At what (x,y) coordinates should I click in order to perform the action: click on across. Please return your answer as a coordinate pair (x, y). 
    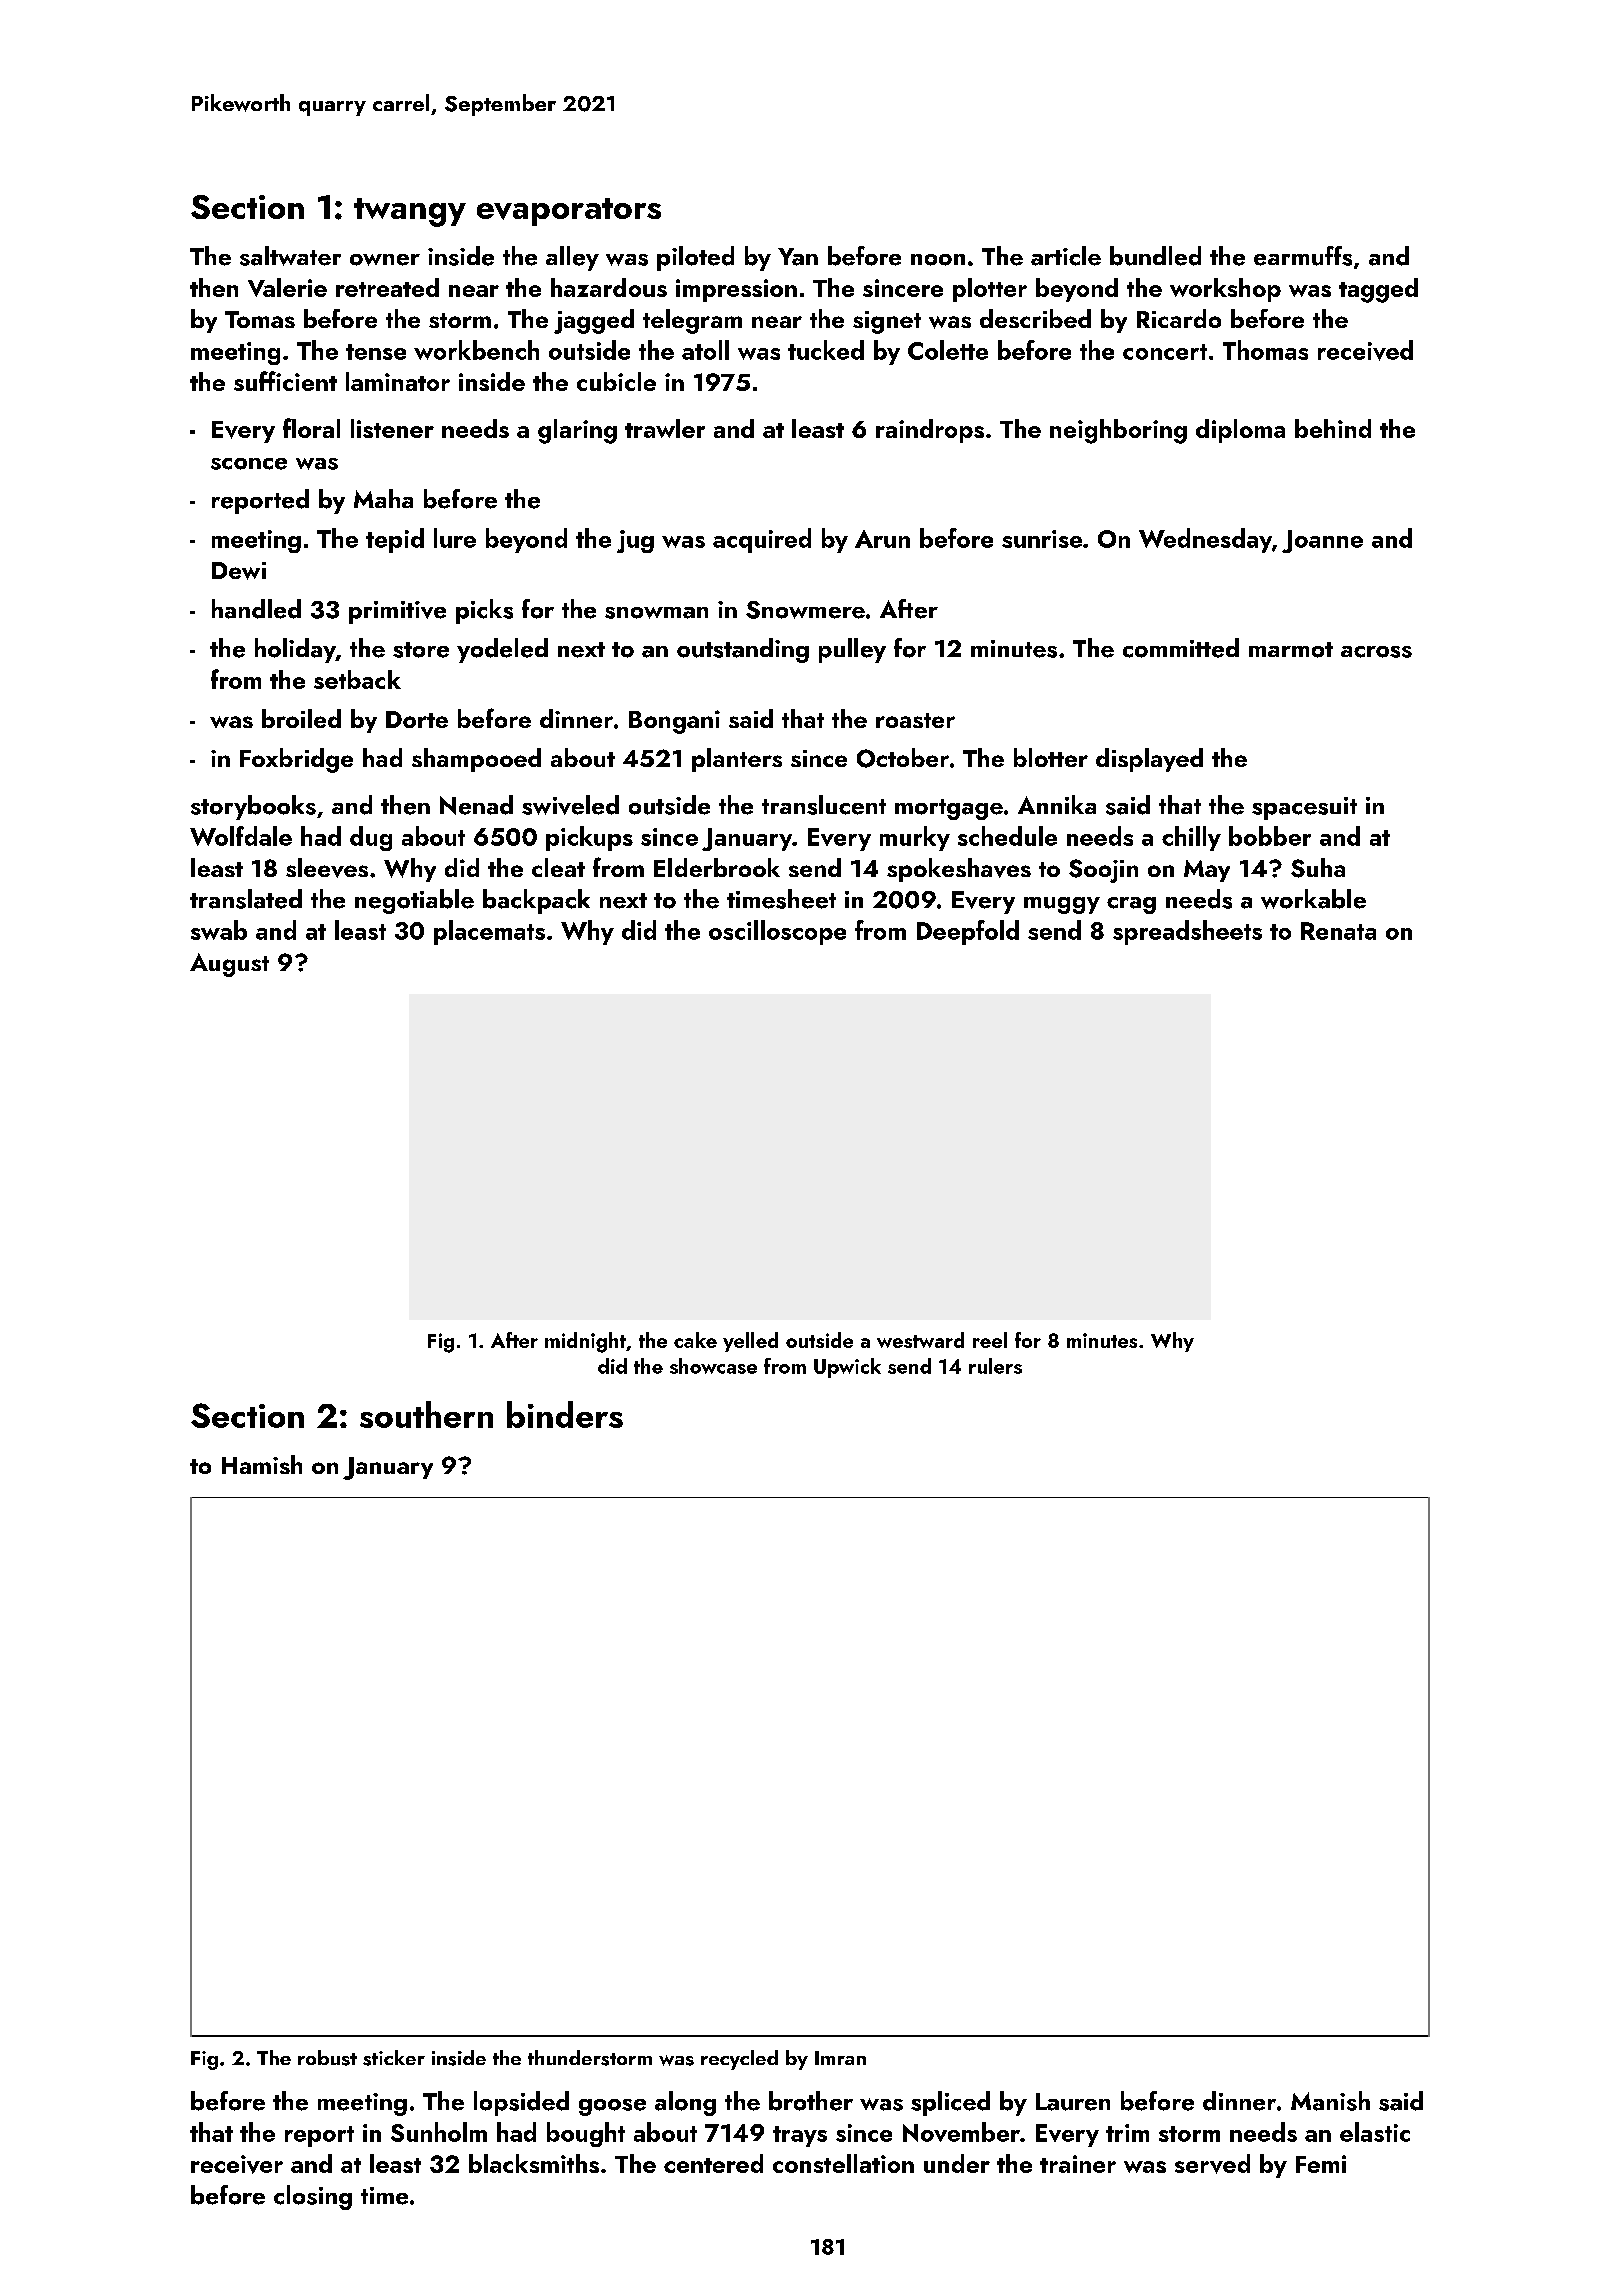
    Looking at the image, I should click on (1376, 652).
